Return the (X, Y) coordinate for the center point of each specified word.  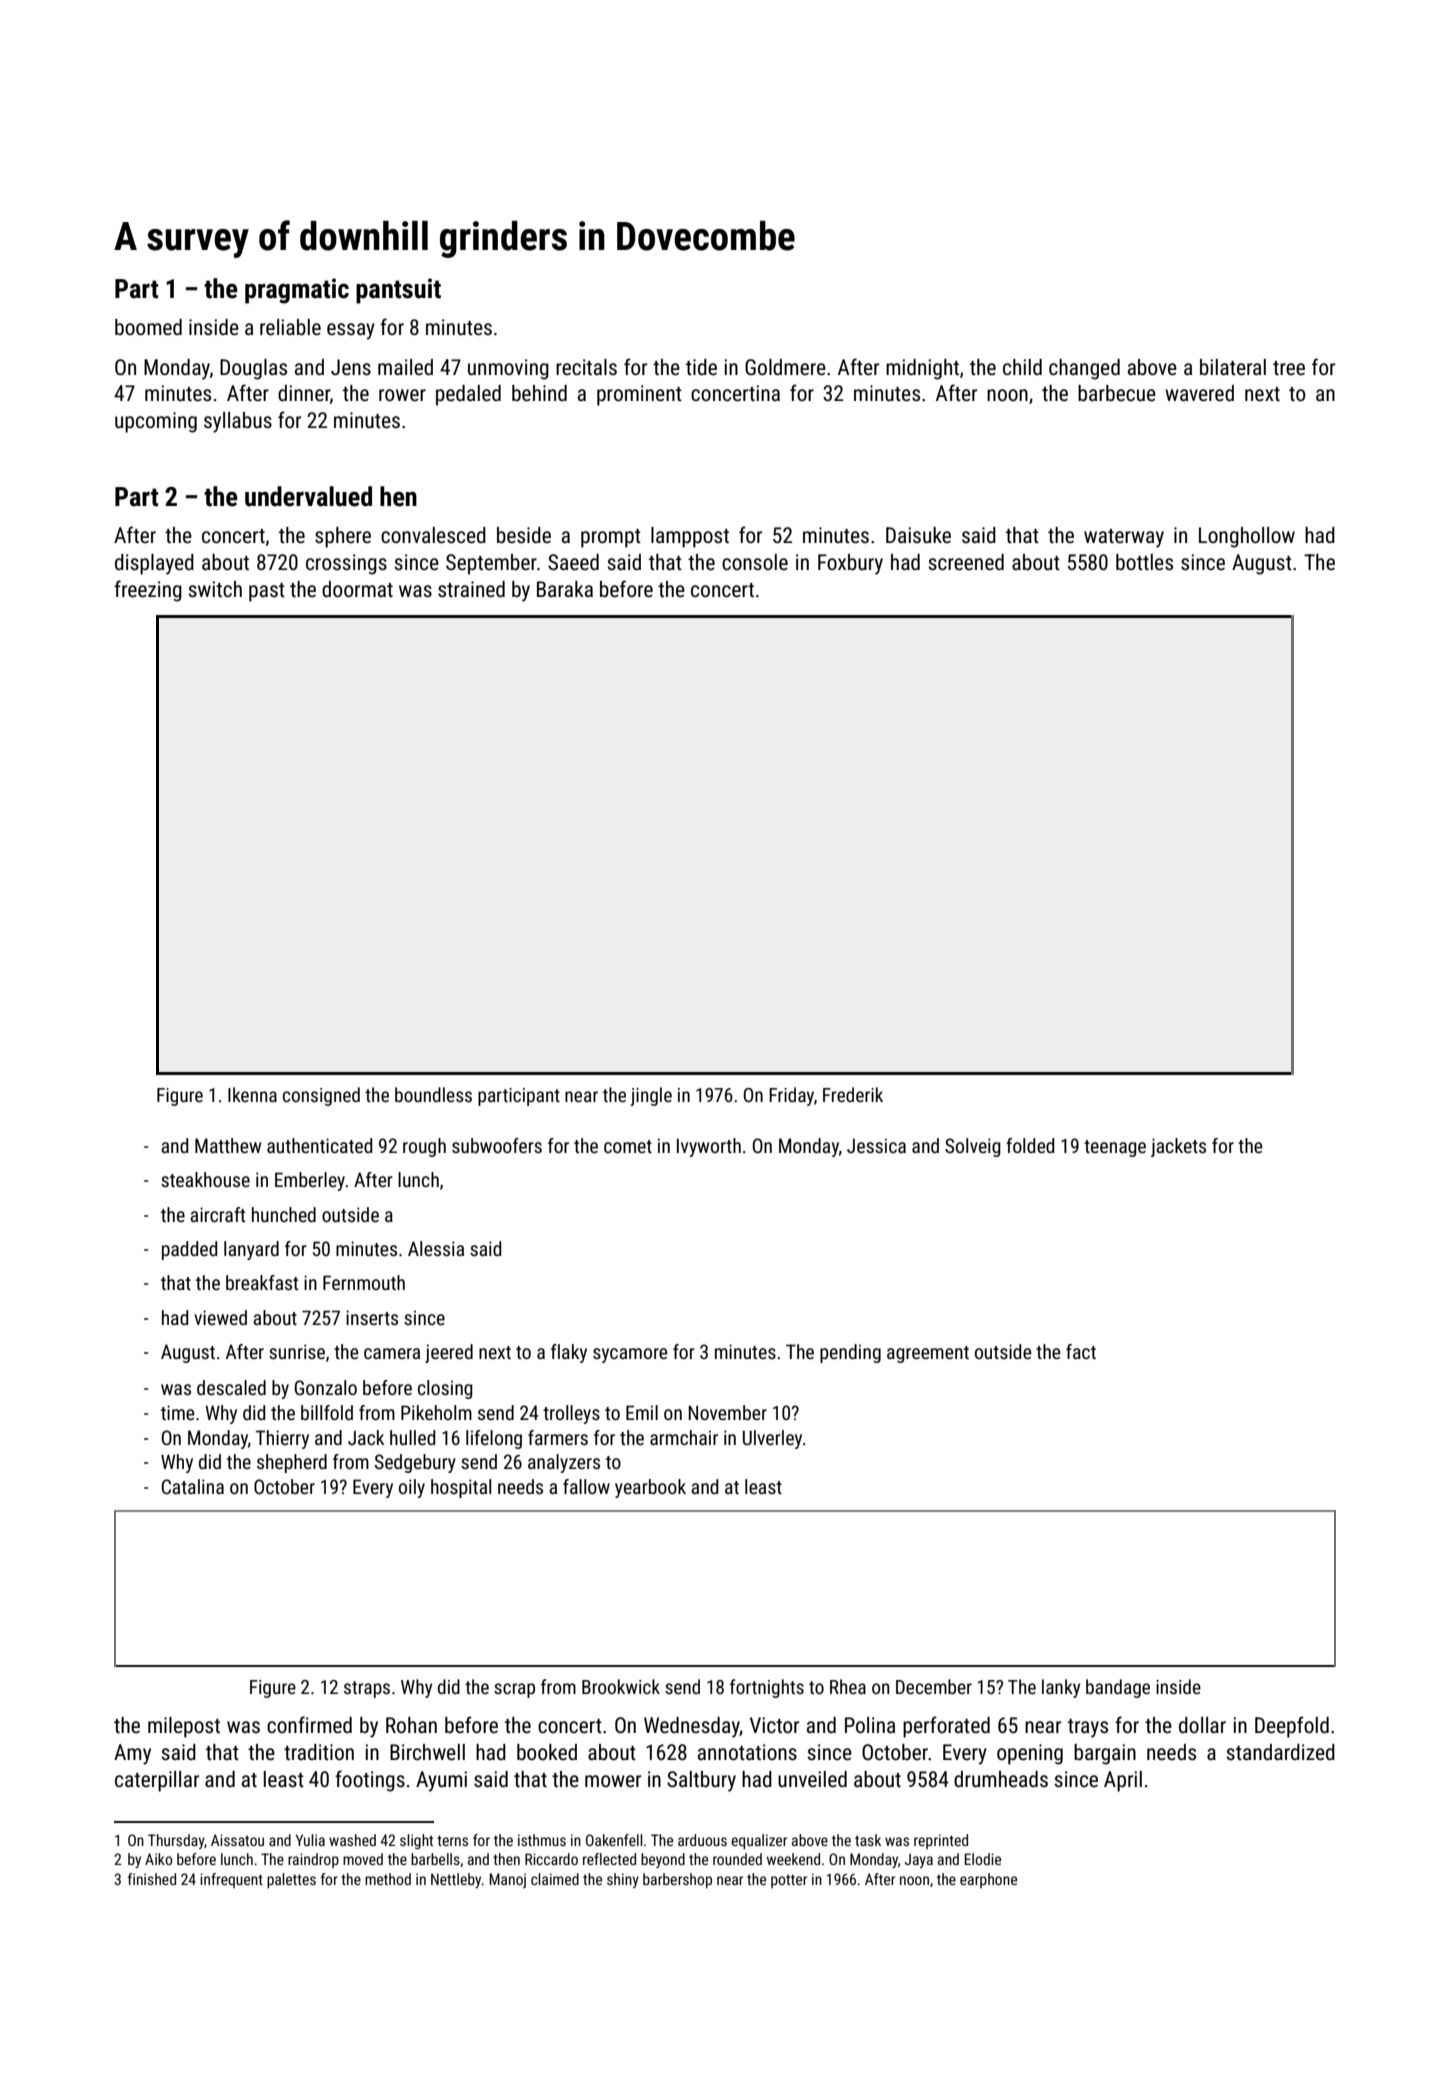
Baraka (565, 589)
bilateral (1233, 367)
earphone (988, 1880)
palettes (291, 1880)
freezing (148, 591)
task (868, 1840)
